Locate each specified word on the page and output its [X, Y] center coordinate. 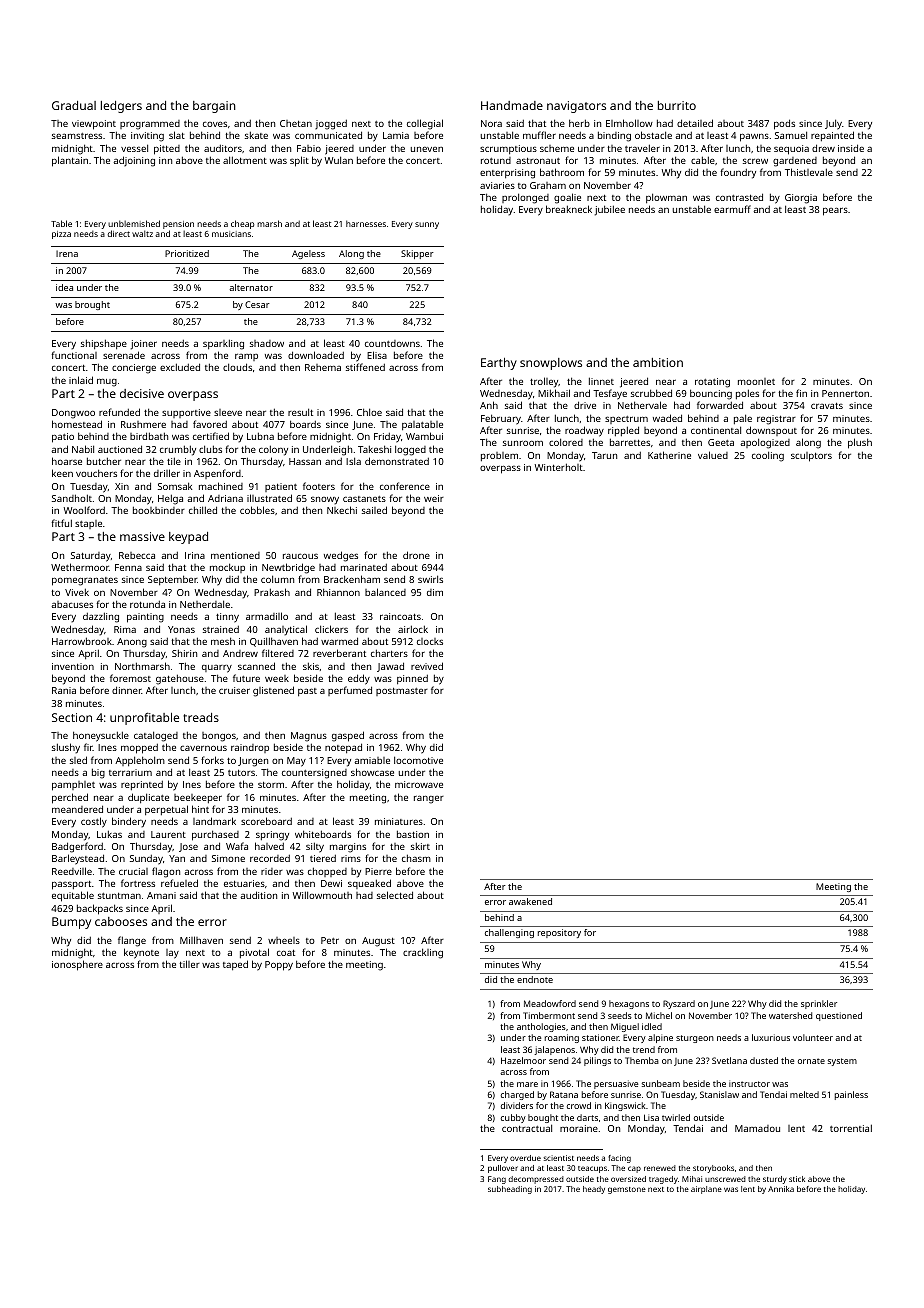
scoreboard [266, 821]
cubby [513, 1118]
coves [215, 124]
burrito [677, 105]
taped [235, 965]
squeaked [369, 884]
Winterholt [559, 467]
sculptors [811, 457]
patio [63, 438]
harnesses [366, 223]
